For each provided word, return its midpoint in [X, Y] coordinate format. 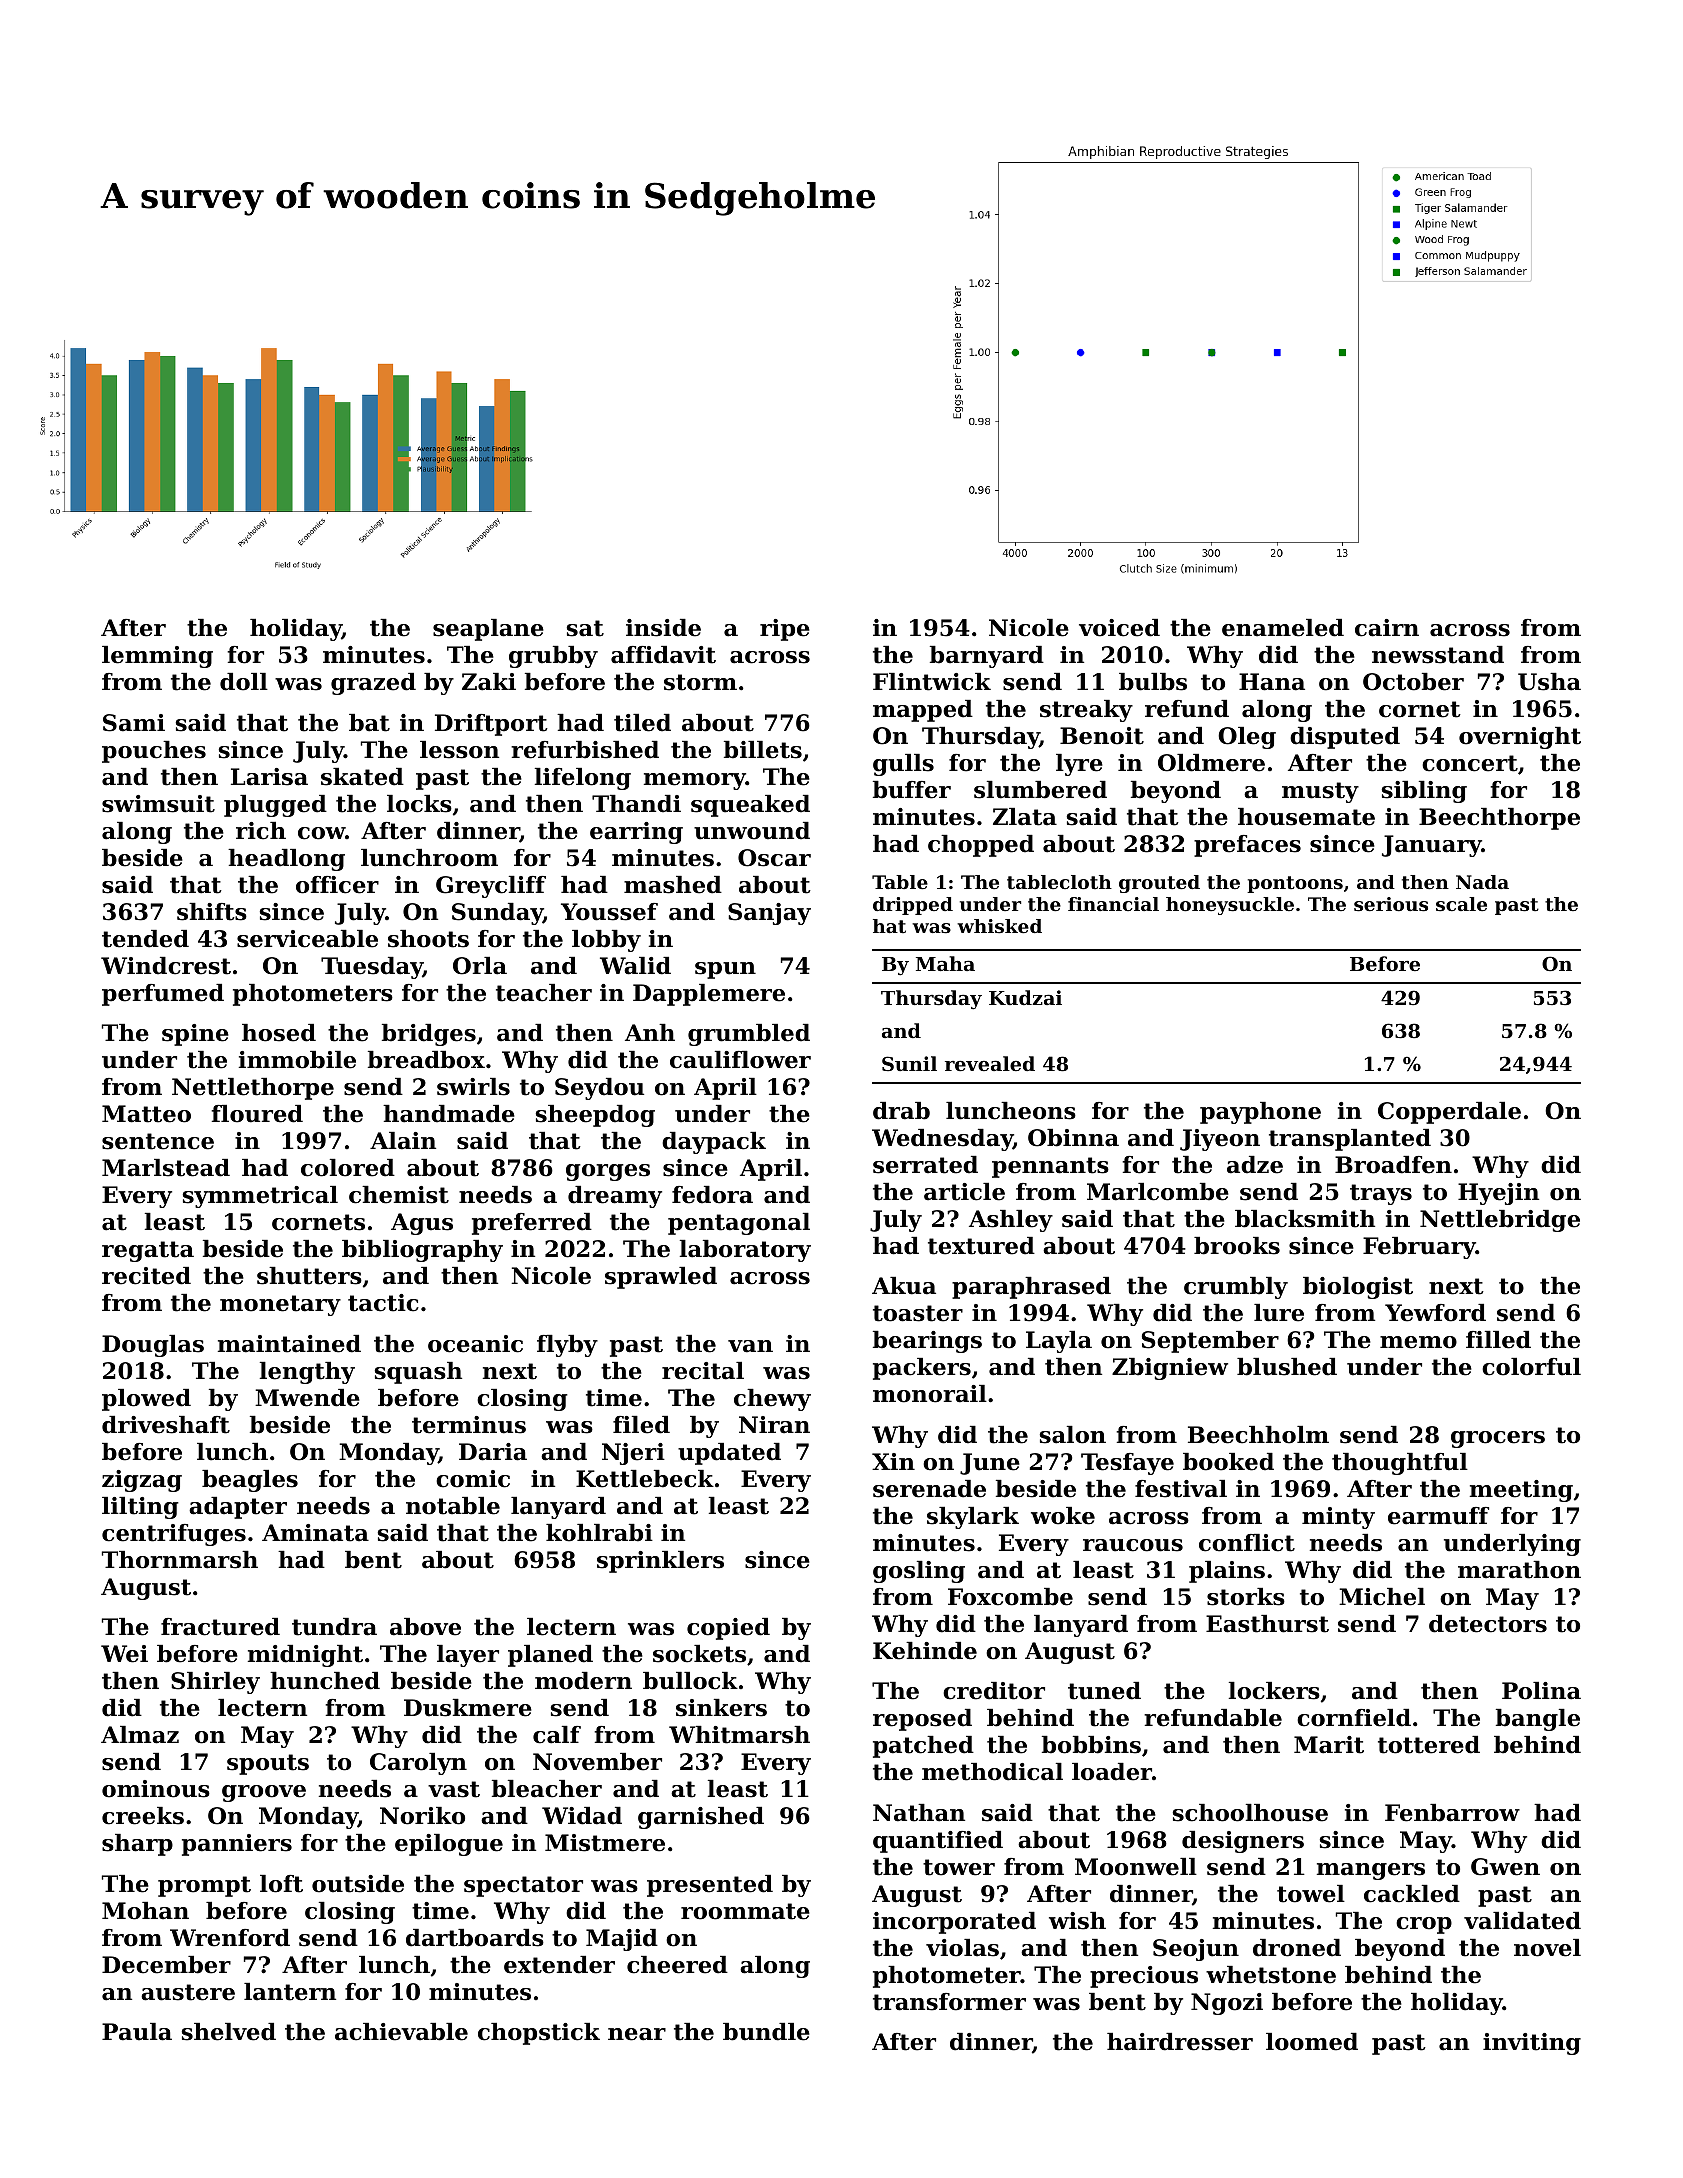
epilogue [449, 1845]
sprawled [661, 1278]
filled [1498, 1340]
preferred [532, 1224]
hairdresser [1180, 2042]
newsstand [1438, 655]
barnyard [987, 657]
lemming [157, 657]
